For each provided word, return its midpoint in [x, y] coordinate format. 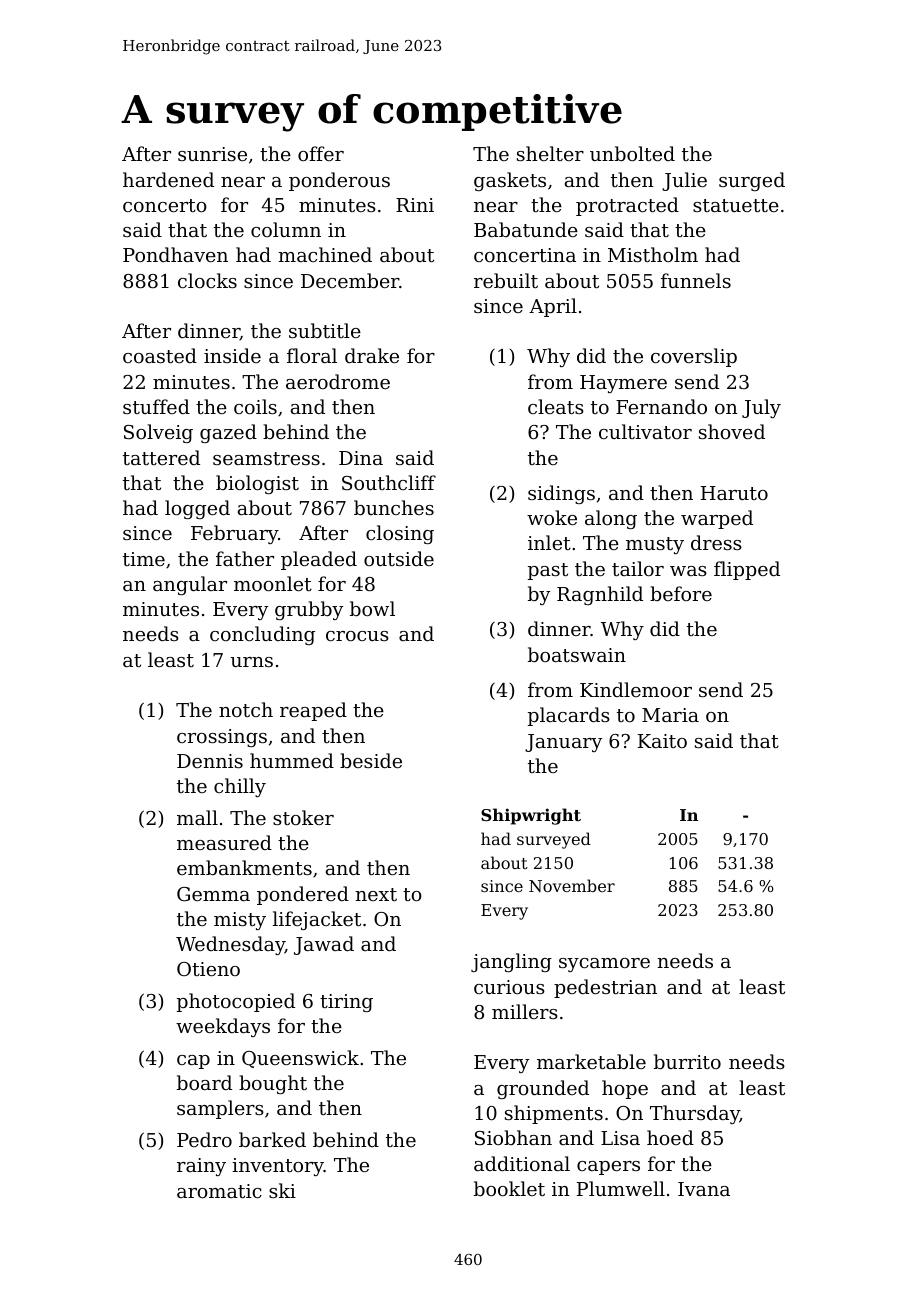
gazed [228, 433]
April [553, 307]
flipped [747, 570]
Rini [415, 205]
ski [282, 1190]
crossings [222, 738]
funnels [696, 280]
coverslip [694, 357]
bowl [372, 608]
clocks [207, 280]
